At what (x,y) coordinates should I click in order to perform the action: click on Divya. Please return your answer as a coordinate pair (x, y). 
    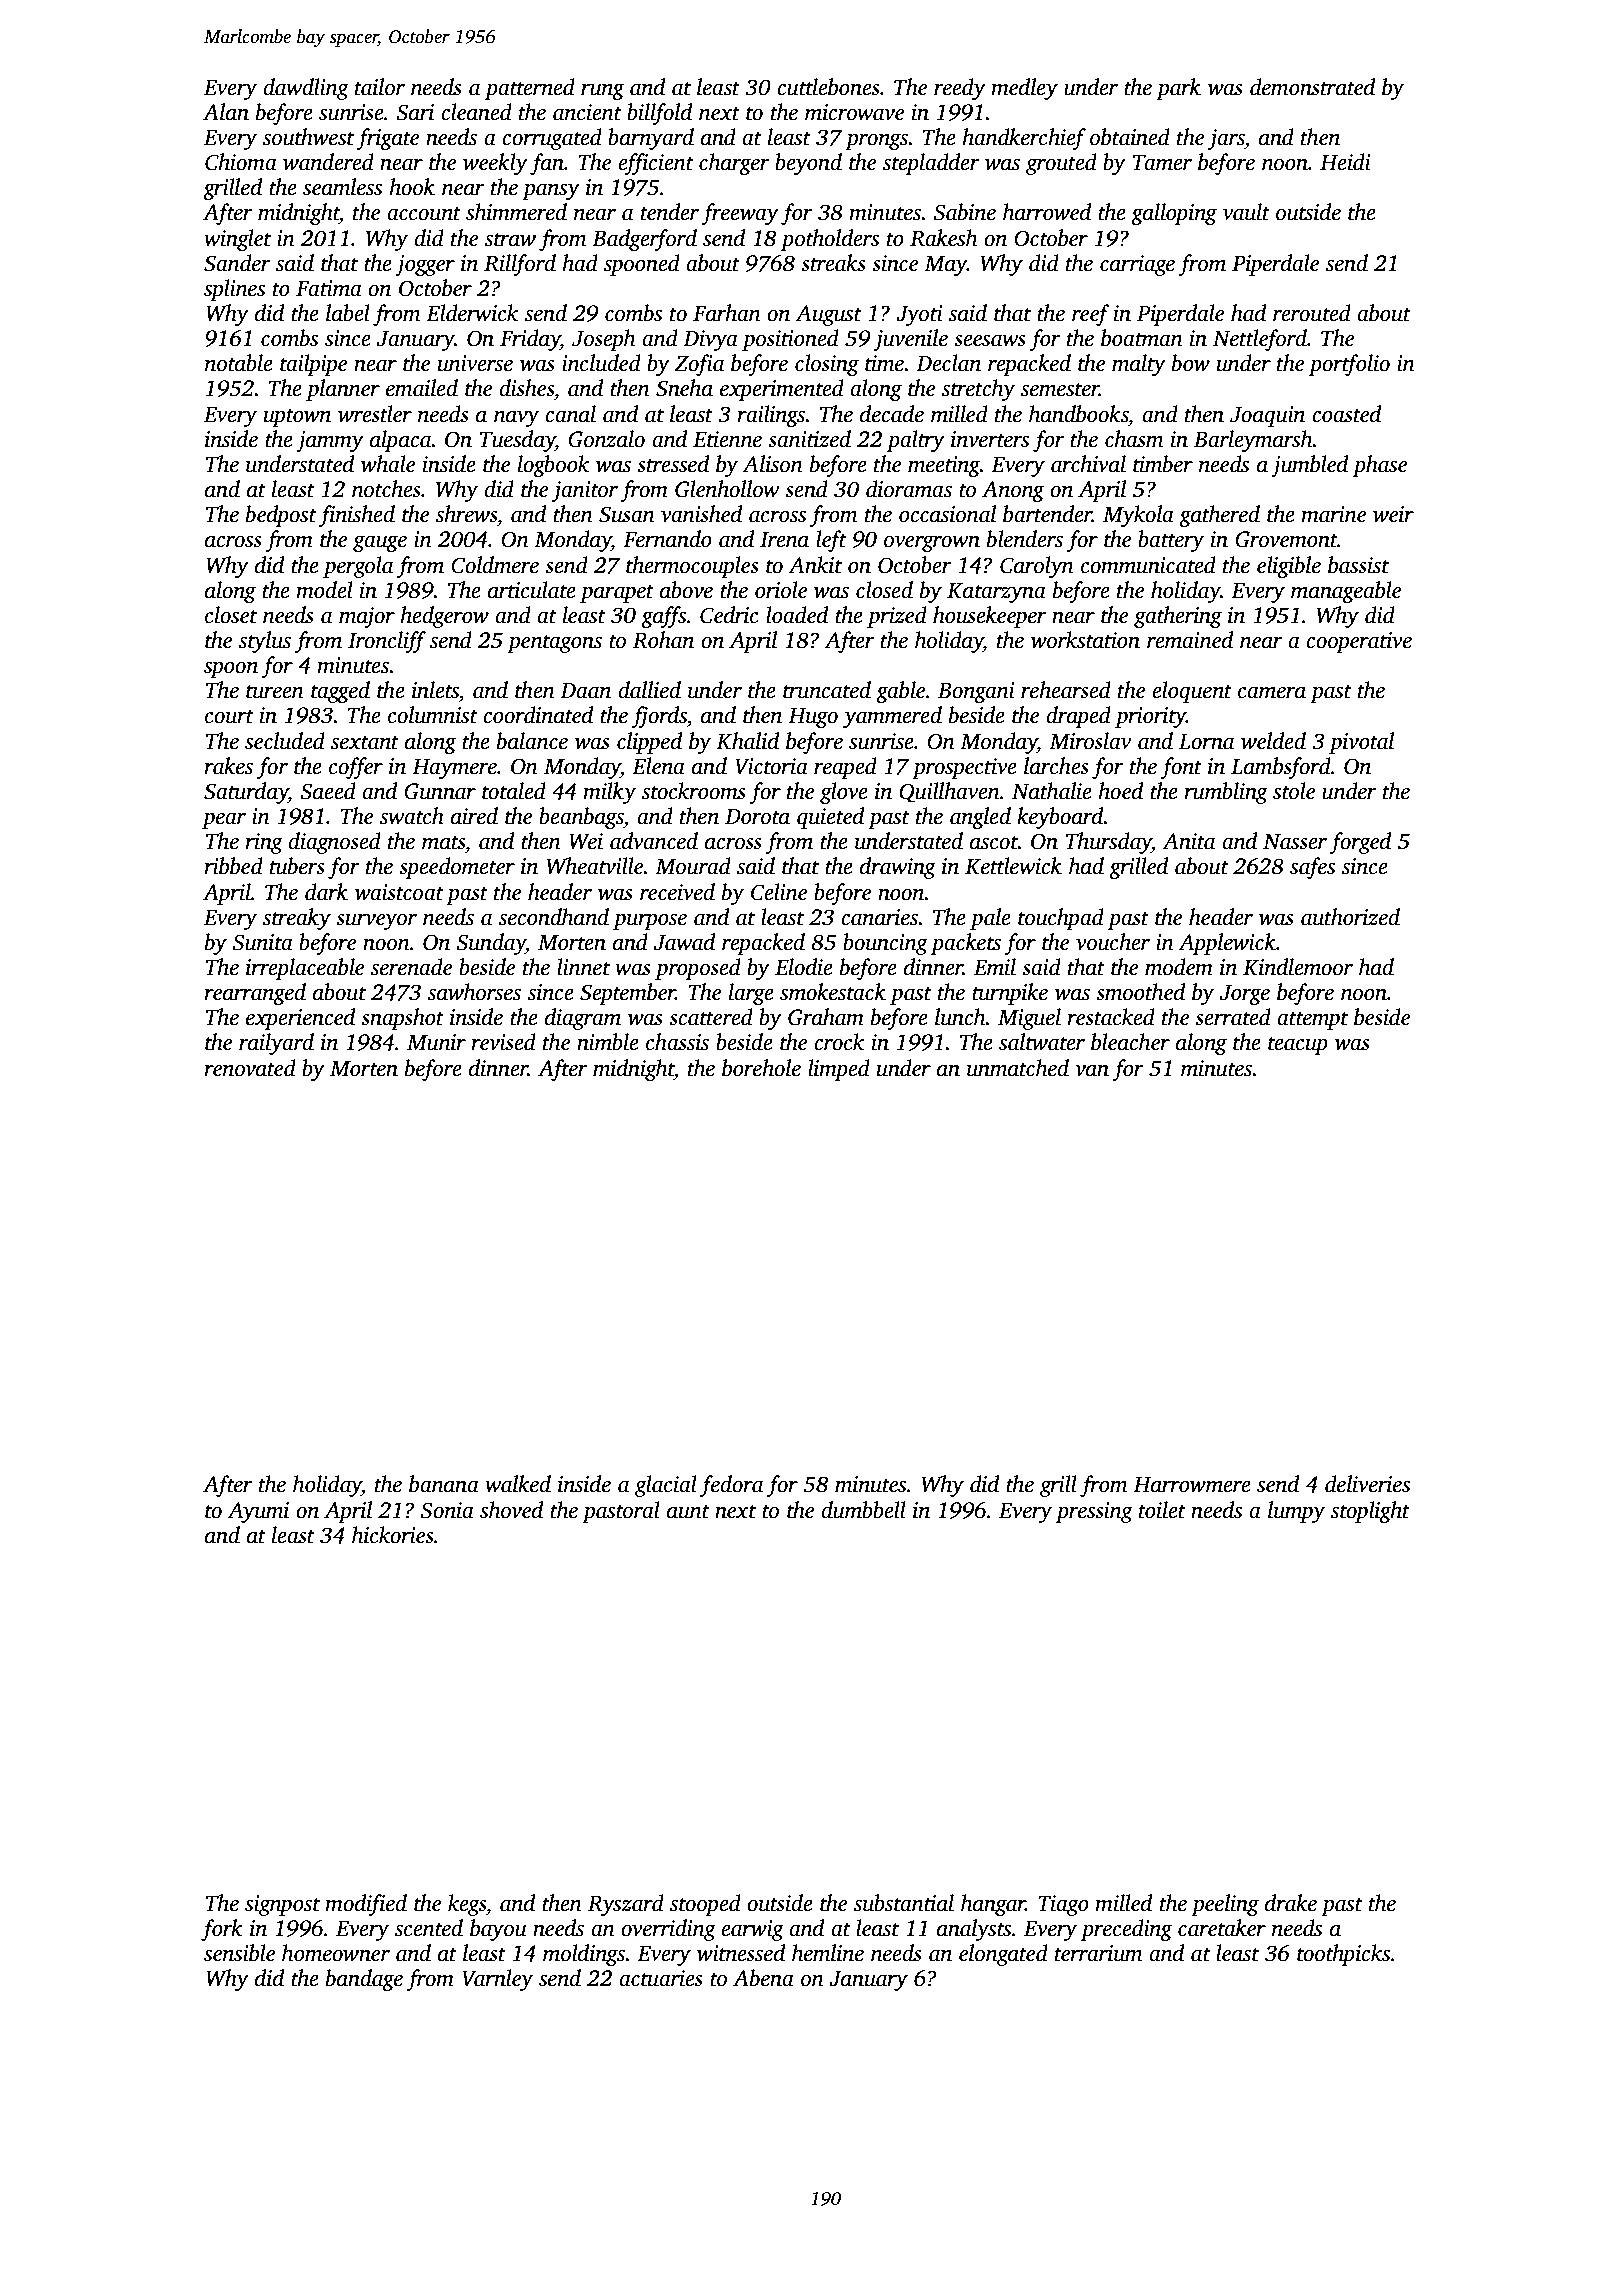
    Looking at the image, I should click on (710, 340).
